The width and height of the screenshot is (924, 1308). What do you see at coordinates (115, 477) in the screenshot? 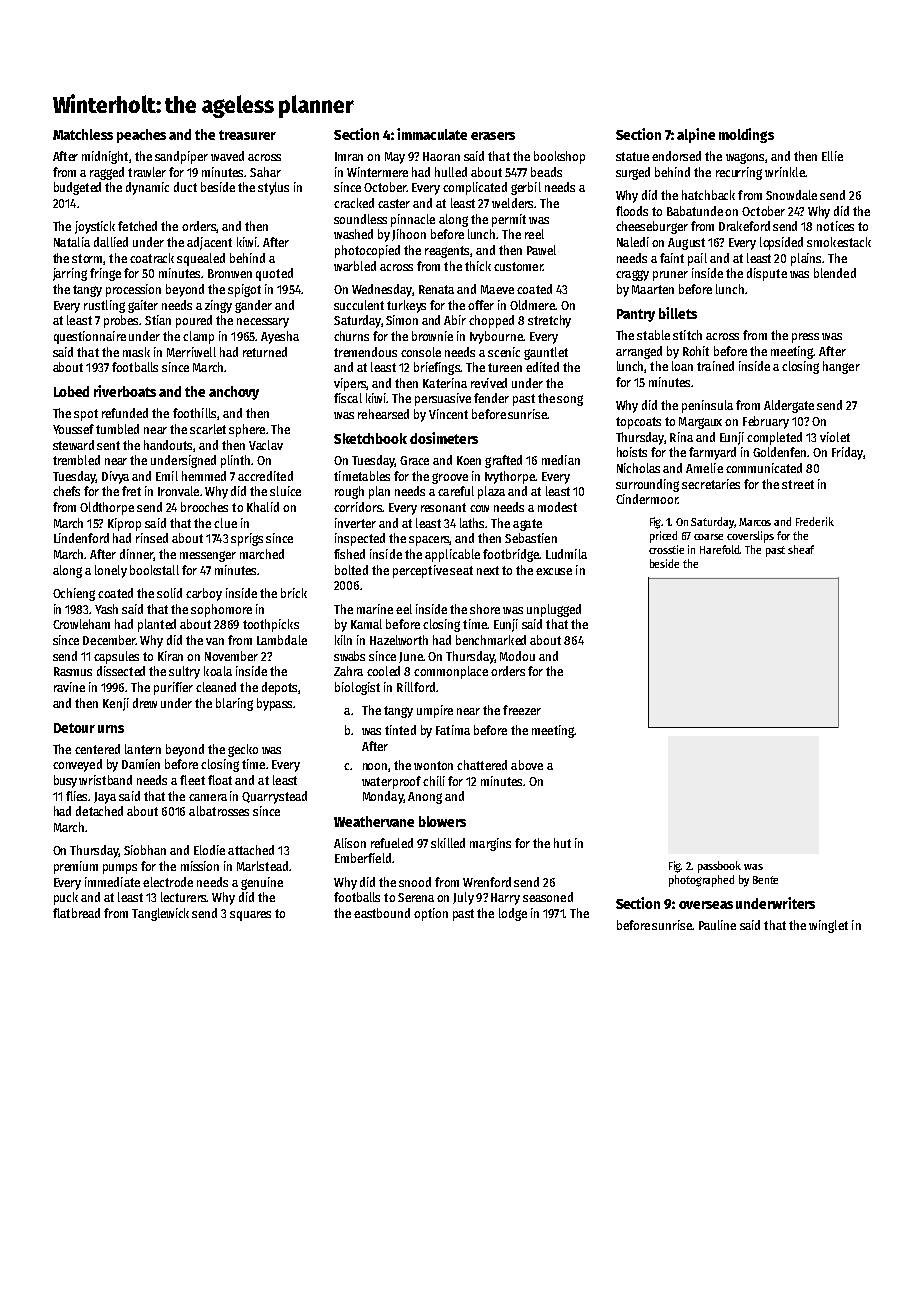
I see `Divya` at bounding box center [115, 477].
